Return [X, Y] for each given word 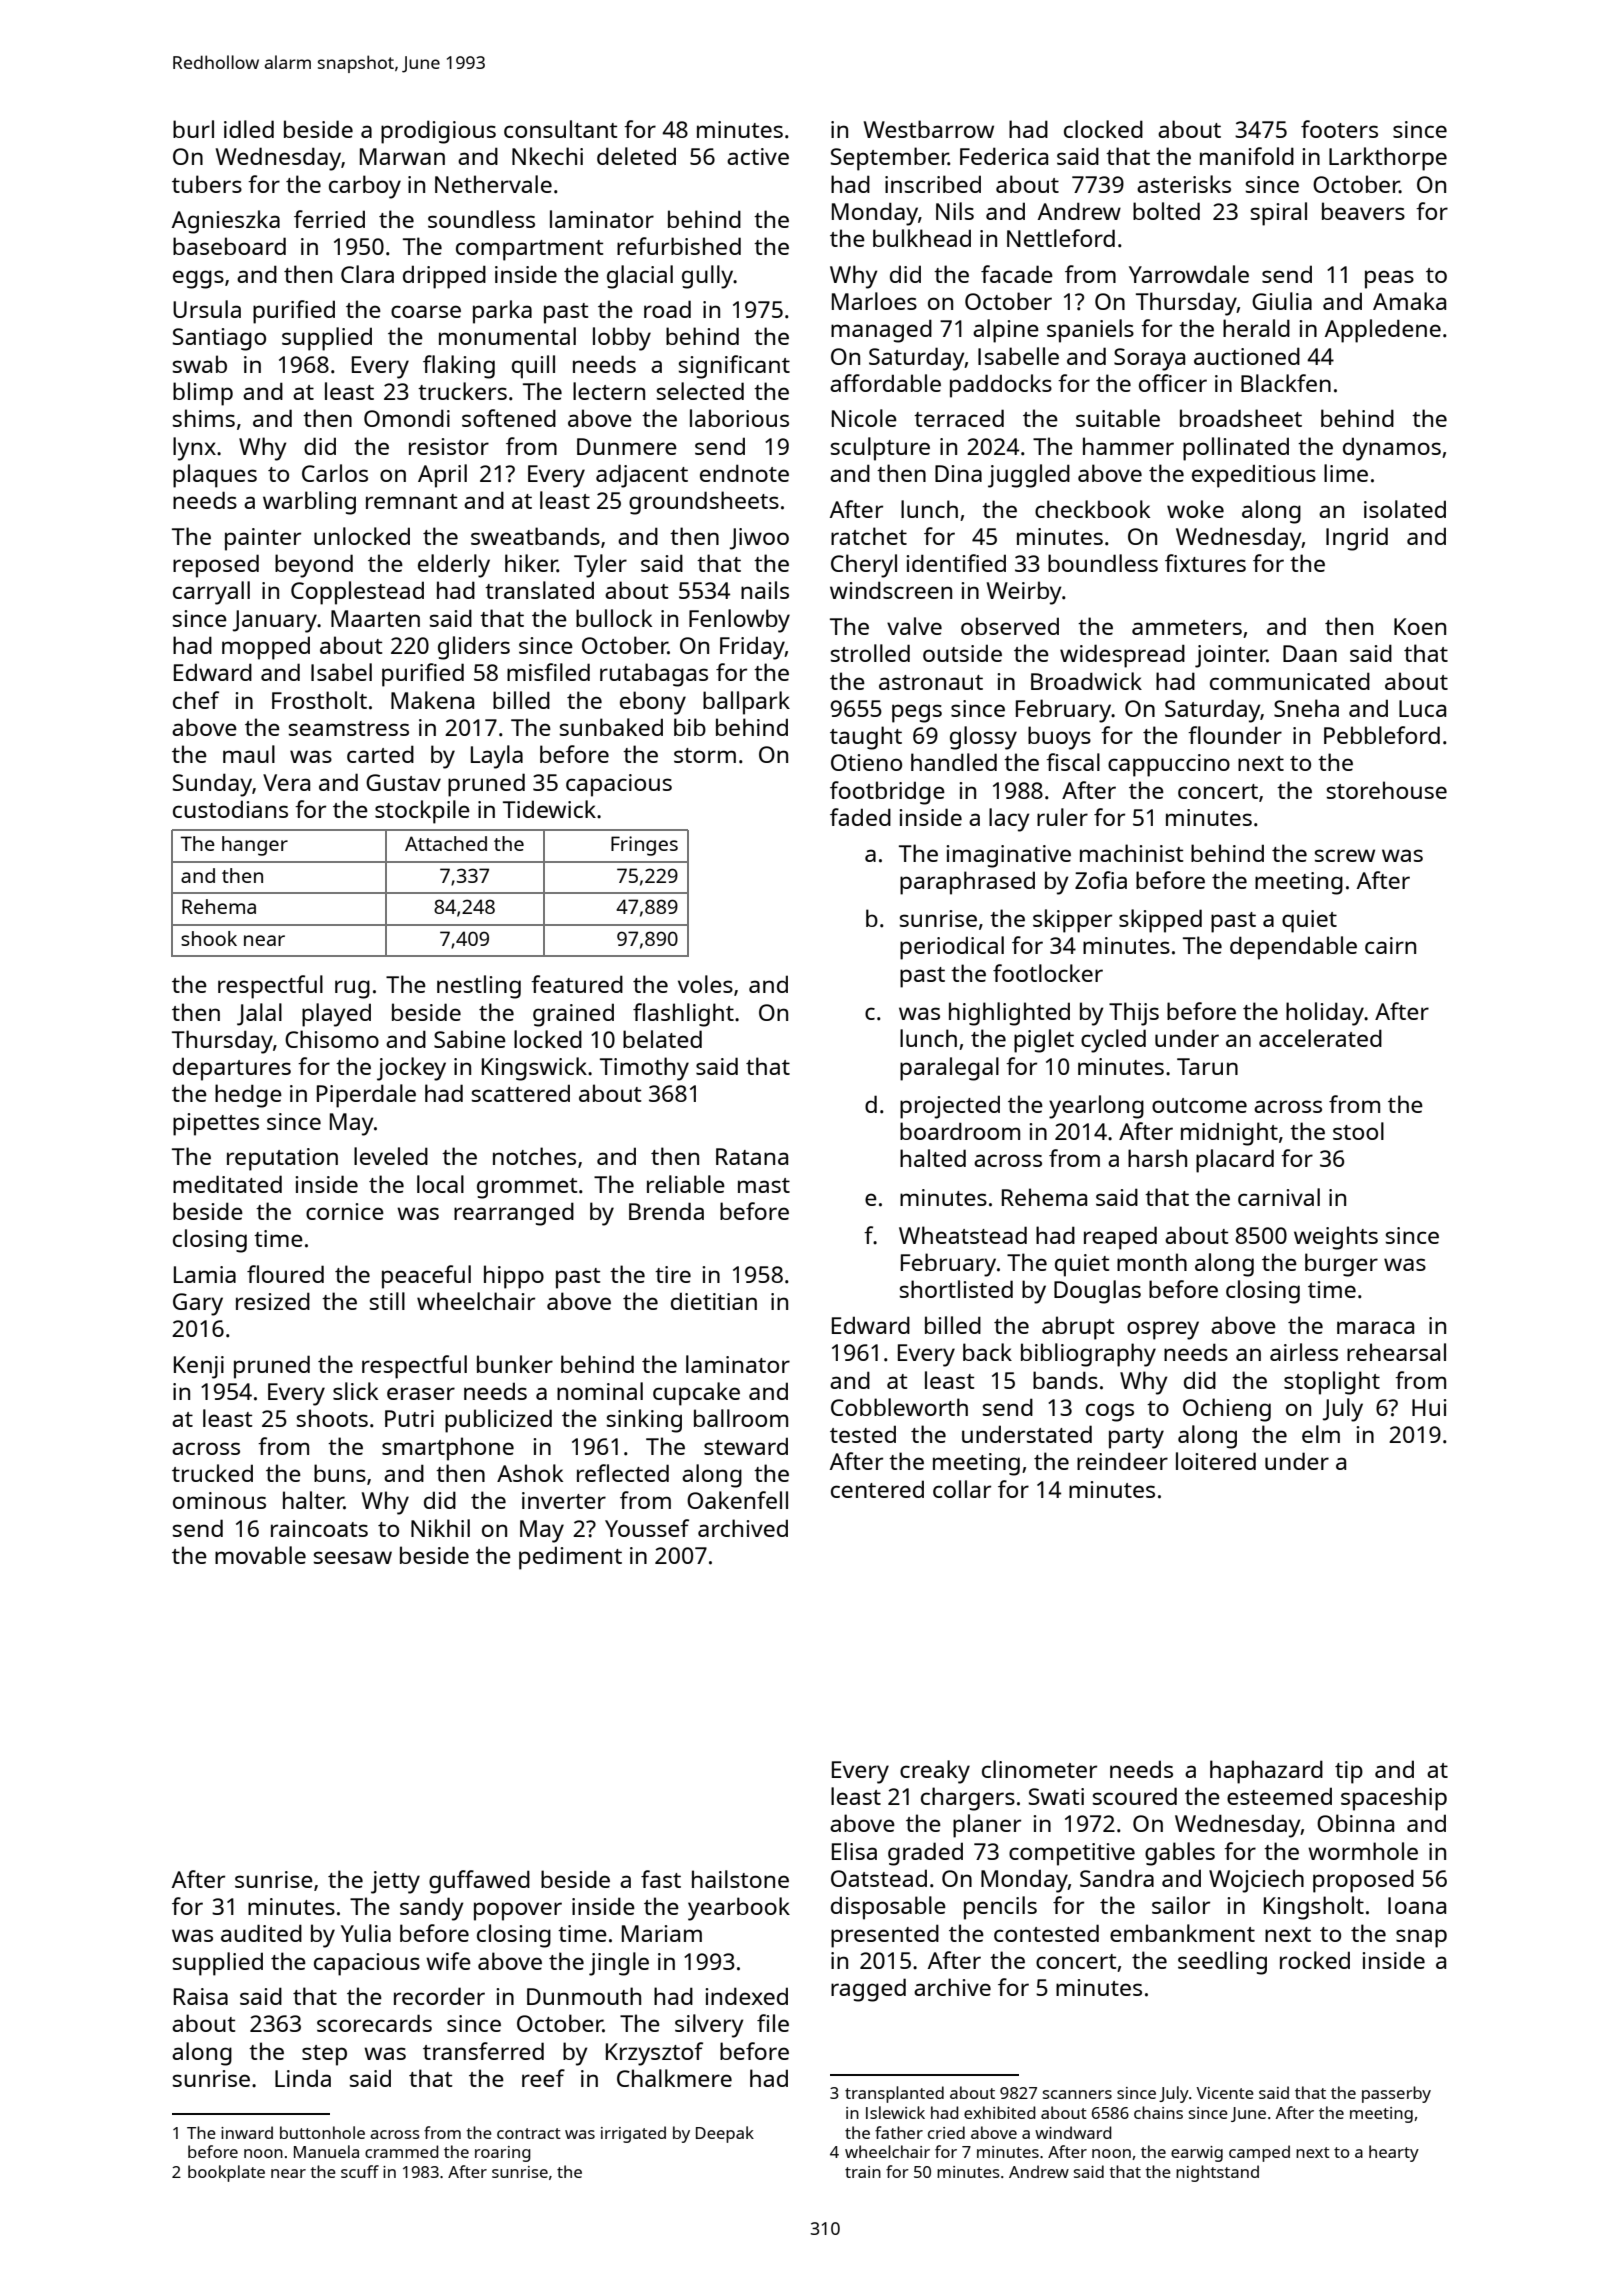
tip [1349, 1772]
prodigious [438, 132]
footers [1339, 129]
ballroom [741, 1418]
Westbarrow [929, 129]
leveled [391, 1156]
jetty [395, 1882]
